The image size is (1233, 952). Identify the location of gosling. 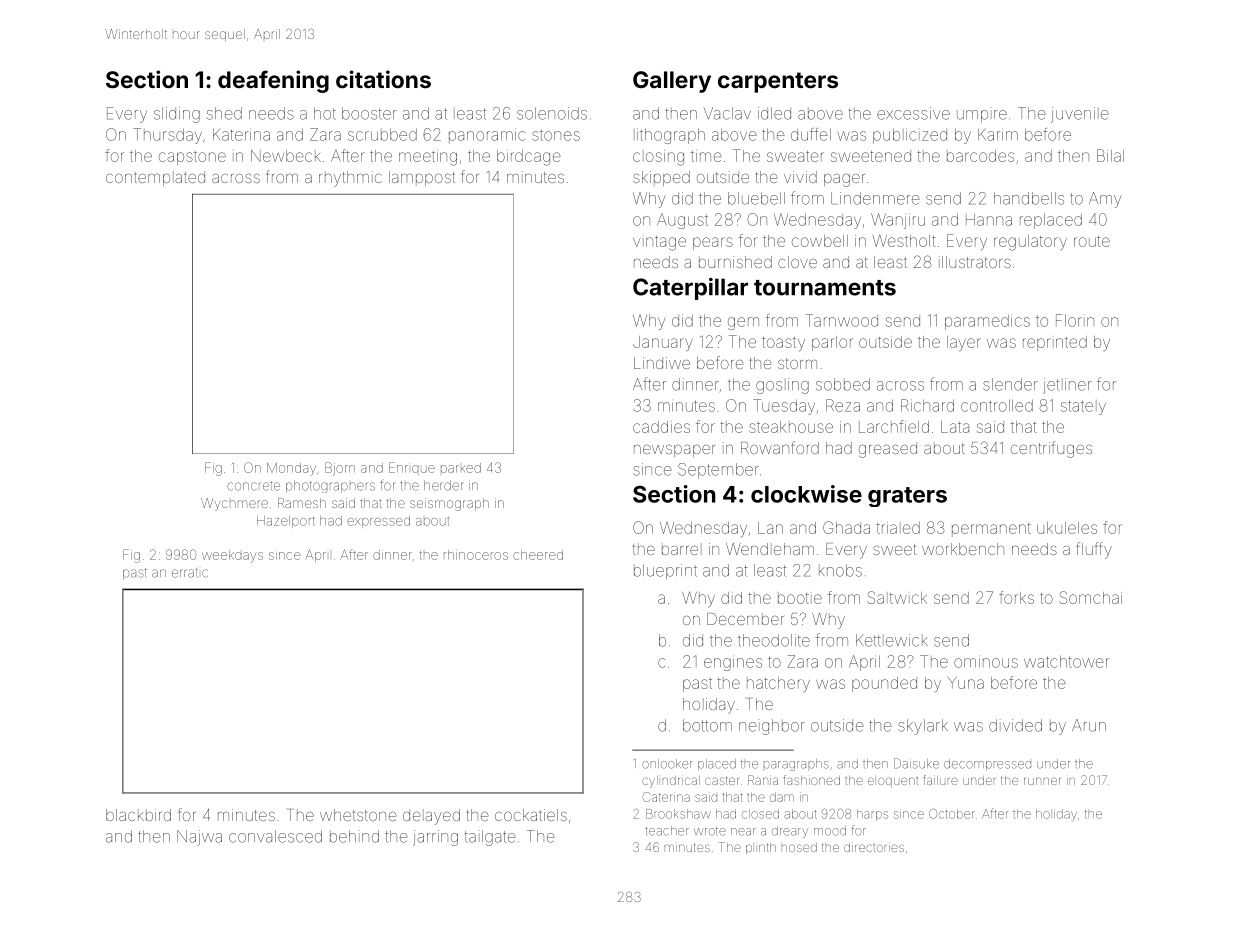
(782, 386).
